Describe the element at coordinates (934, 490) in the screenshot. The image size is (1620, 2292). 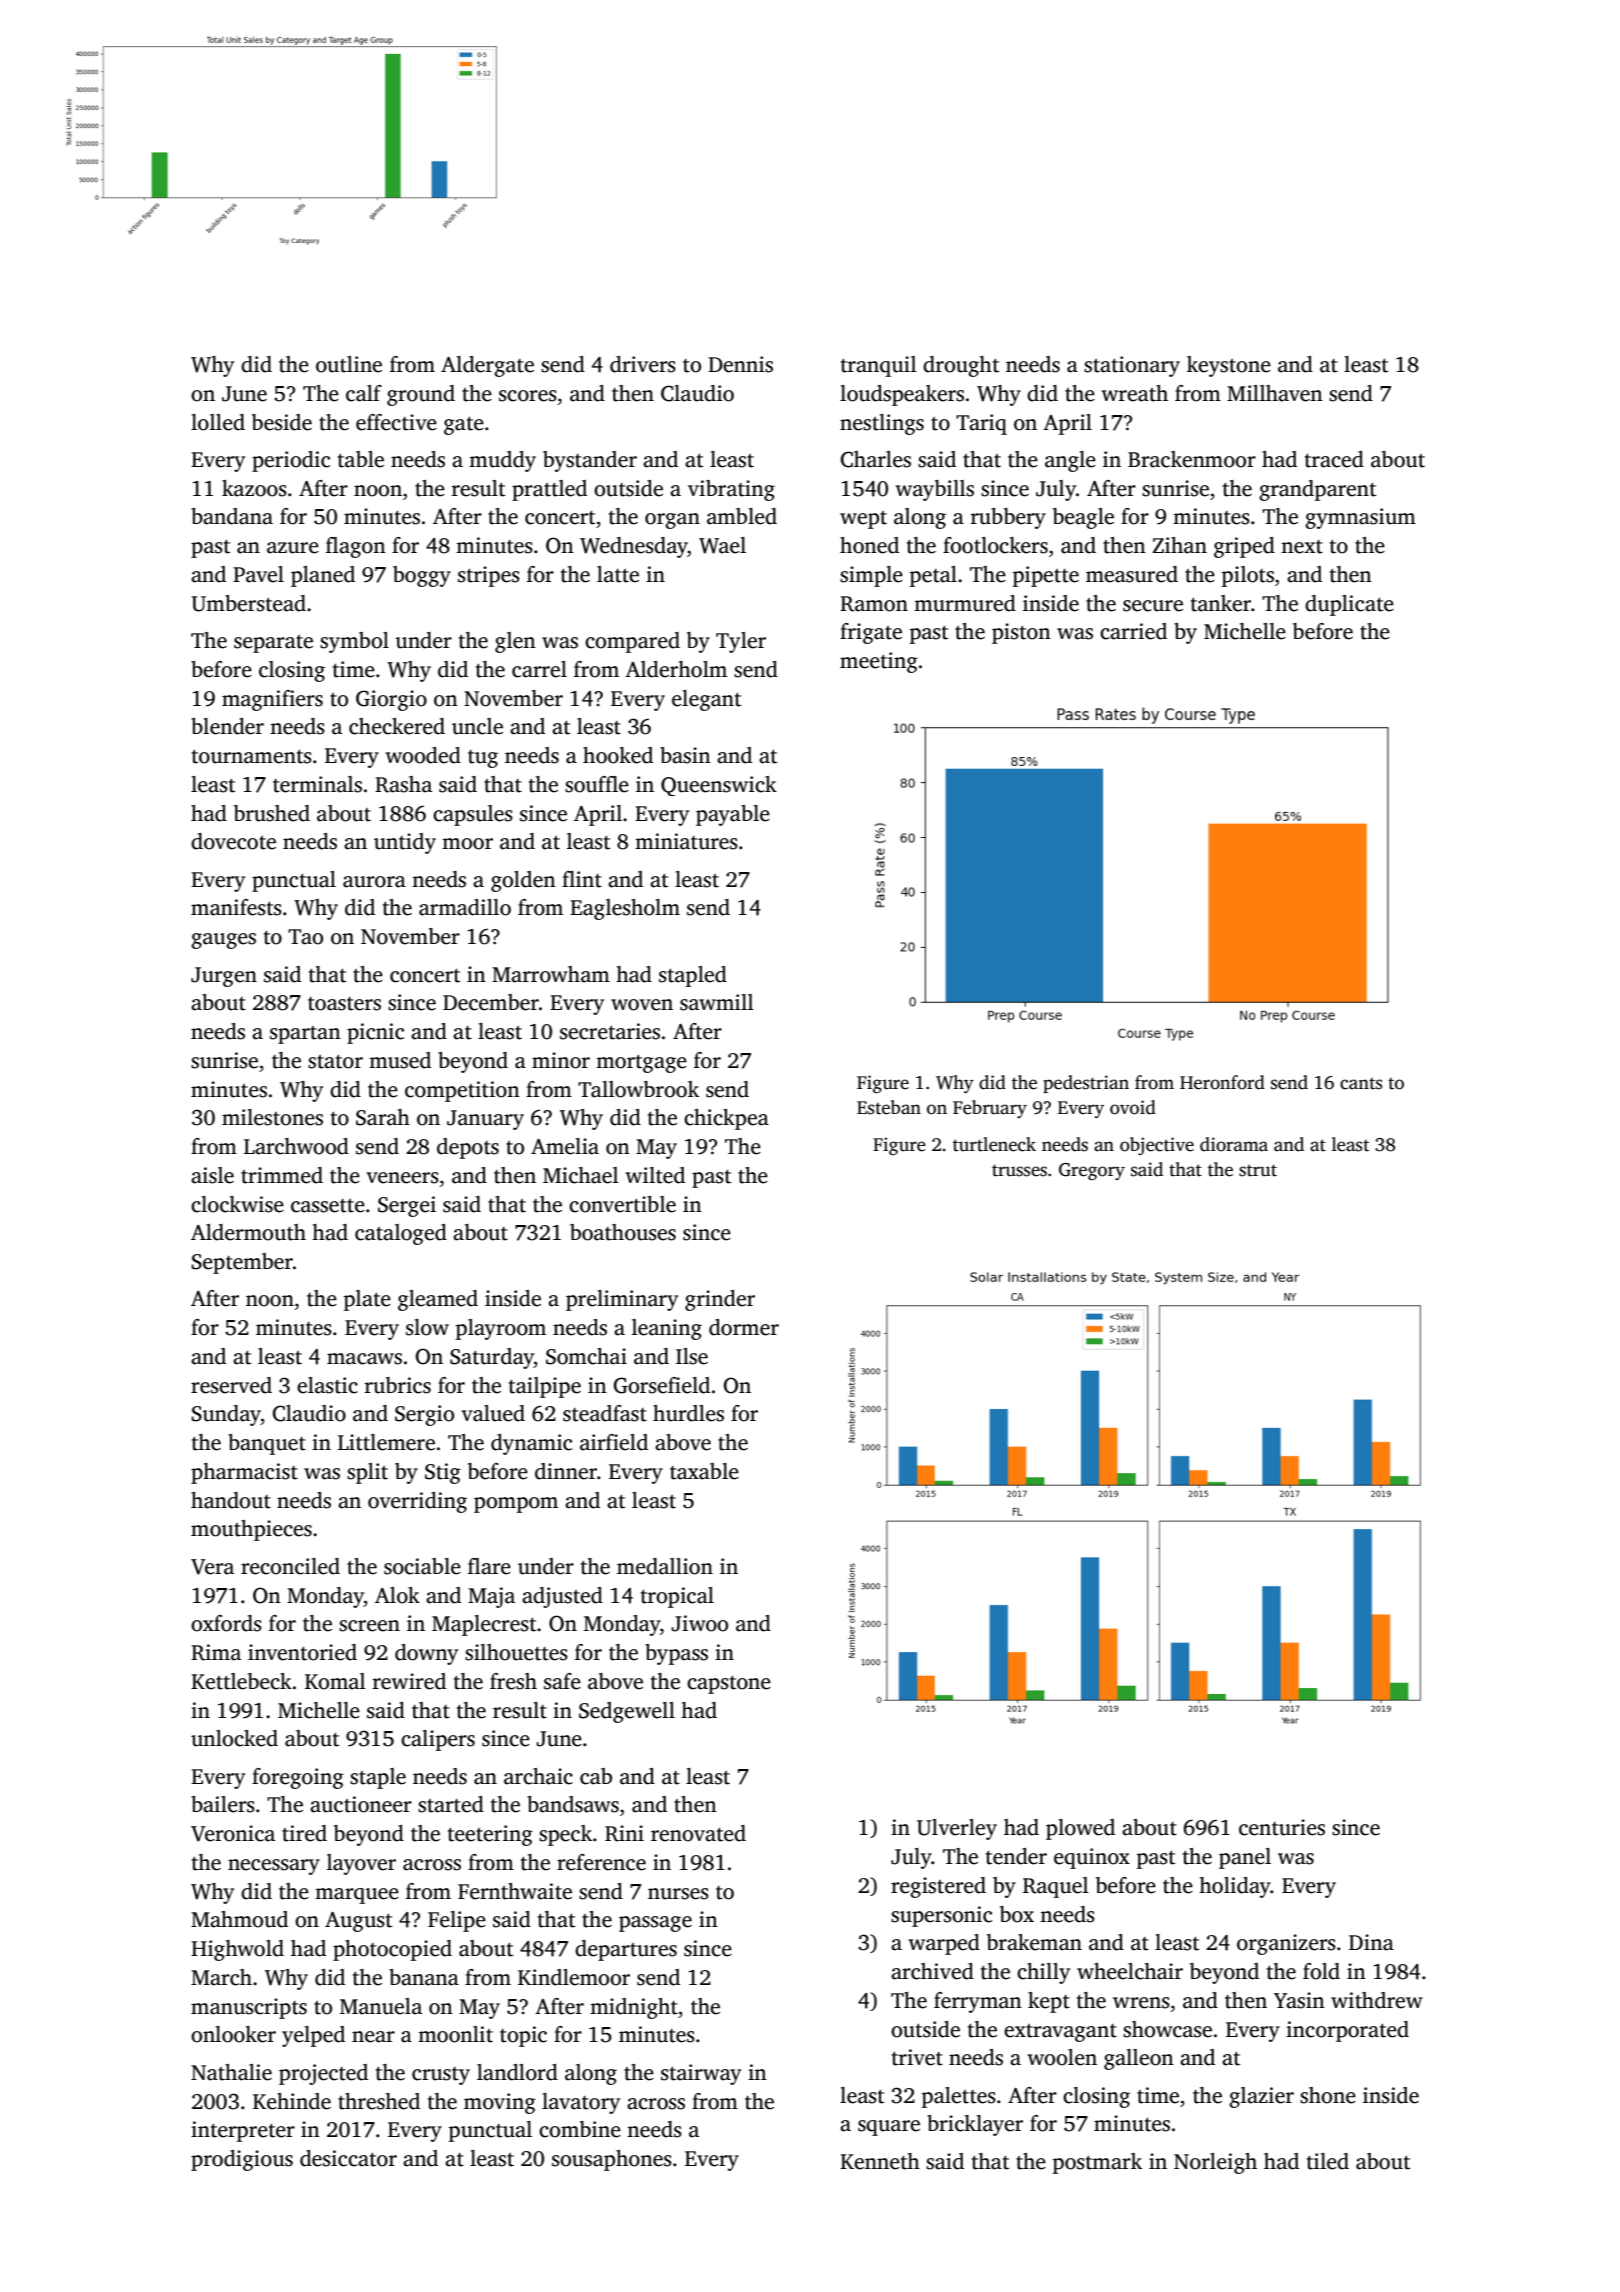
I see `waybills` at that location.
